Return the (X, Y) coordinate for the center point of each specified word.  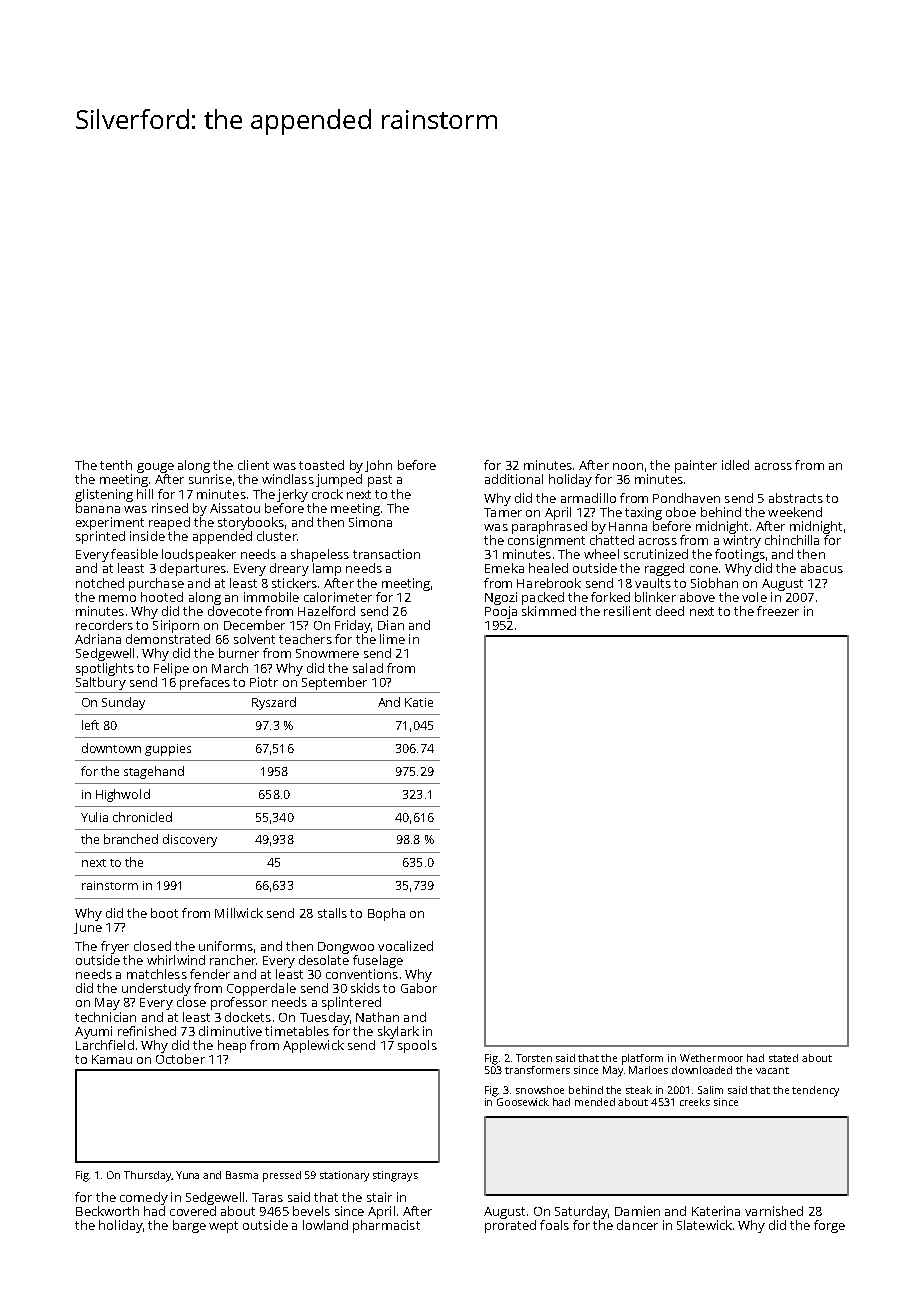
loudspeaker (199, 555)
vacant (772, 1070)
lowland (325, 1225)
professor (239, 1003)
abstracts (796, 498)
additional (514, 479)
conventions (362, 974)
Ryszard (274, 703)
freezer (778, 611)
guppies (168, 750)
